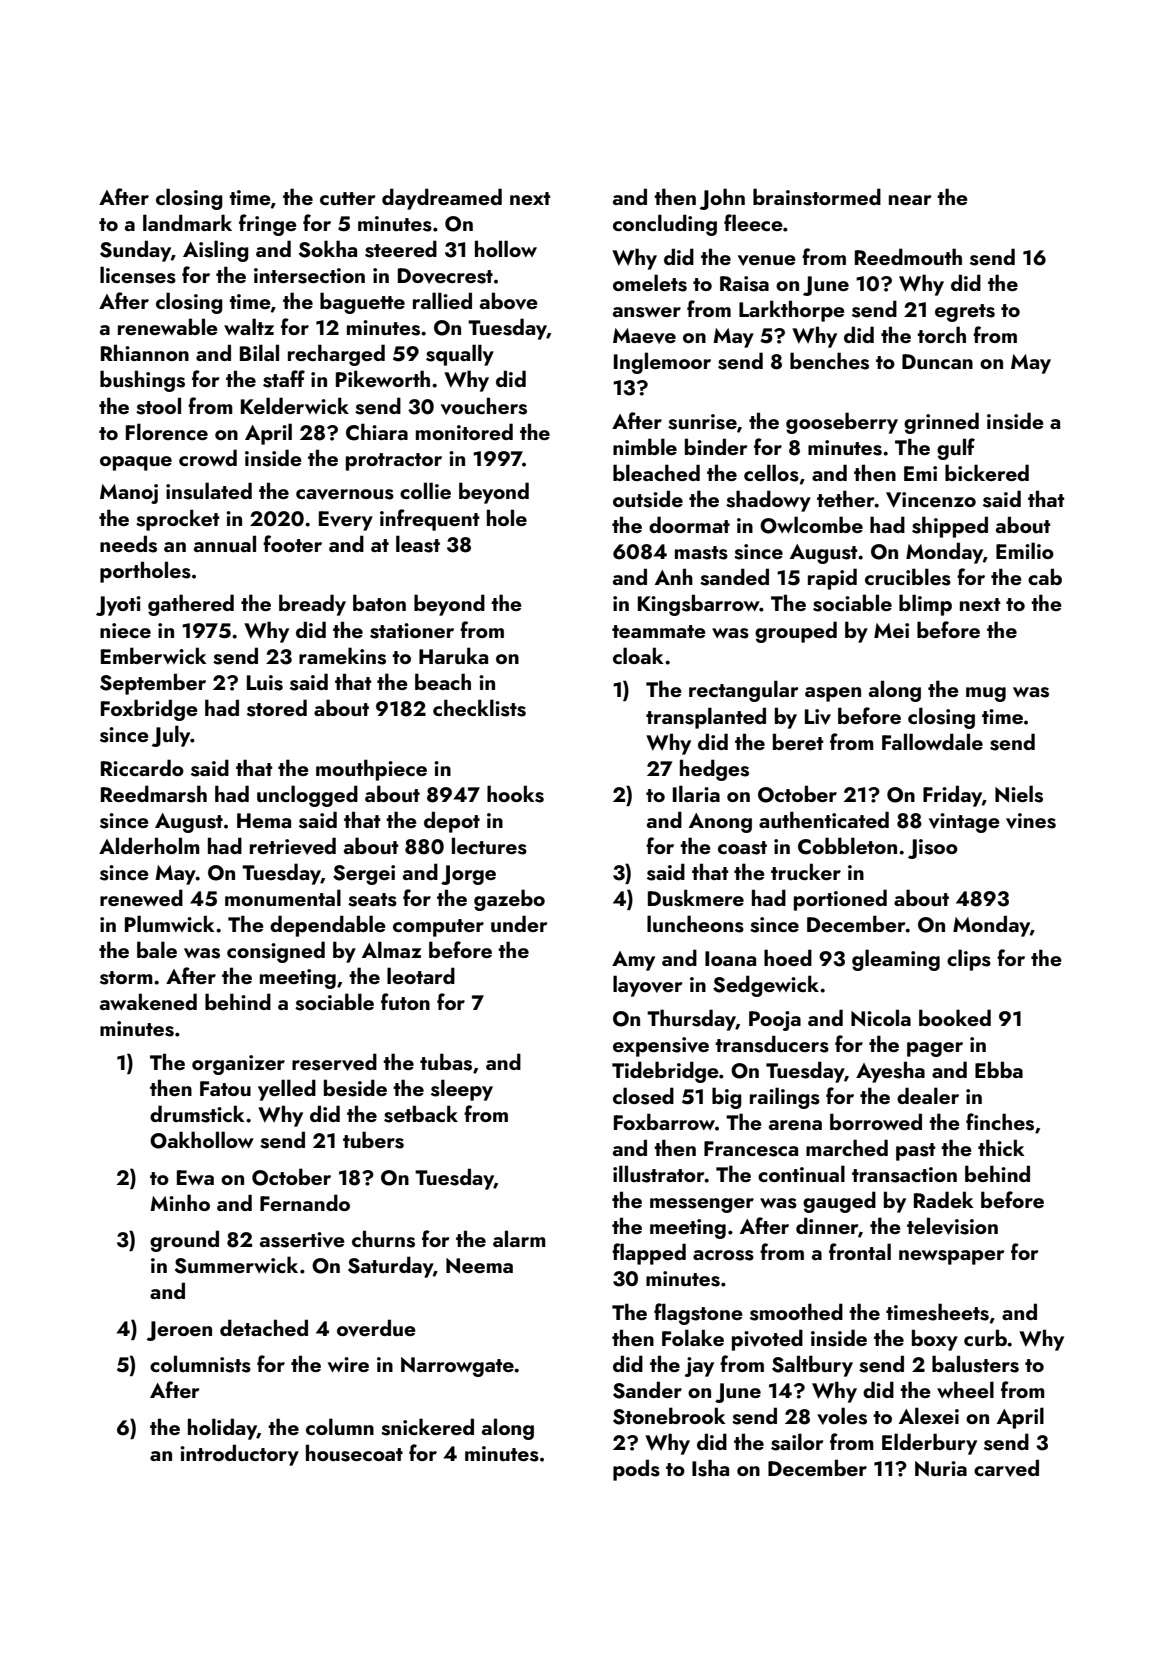  I want to click on renewed, so click(141, 897).
